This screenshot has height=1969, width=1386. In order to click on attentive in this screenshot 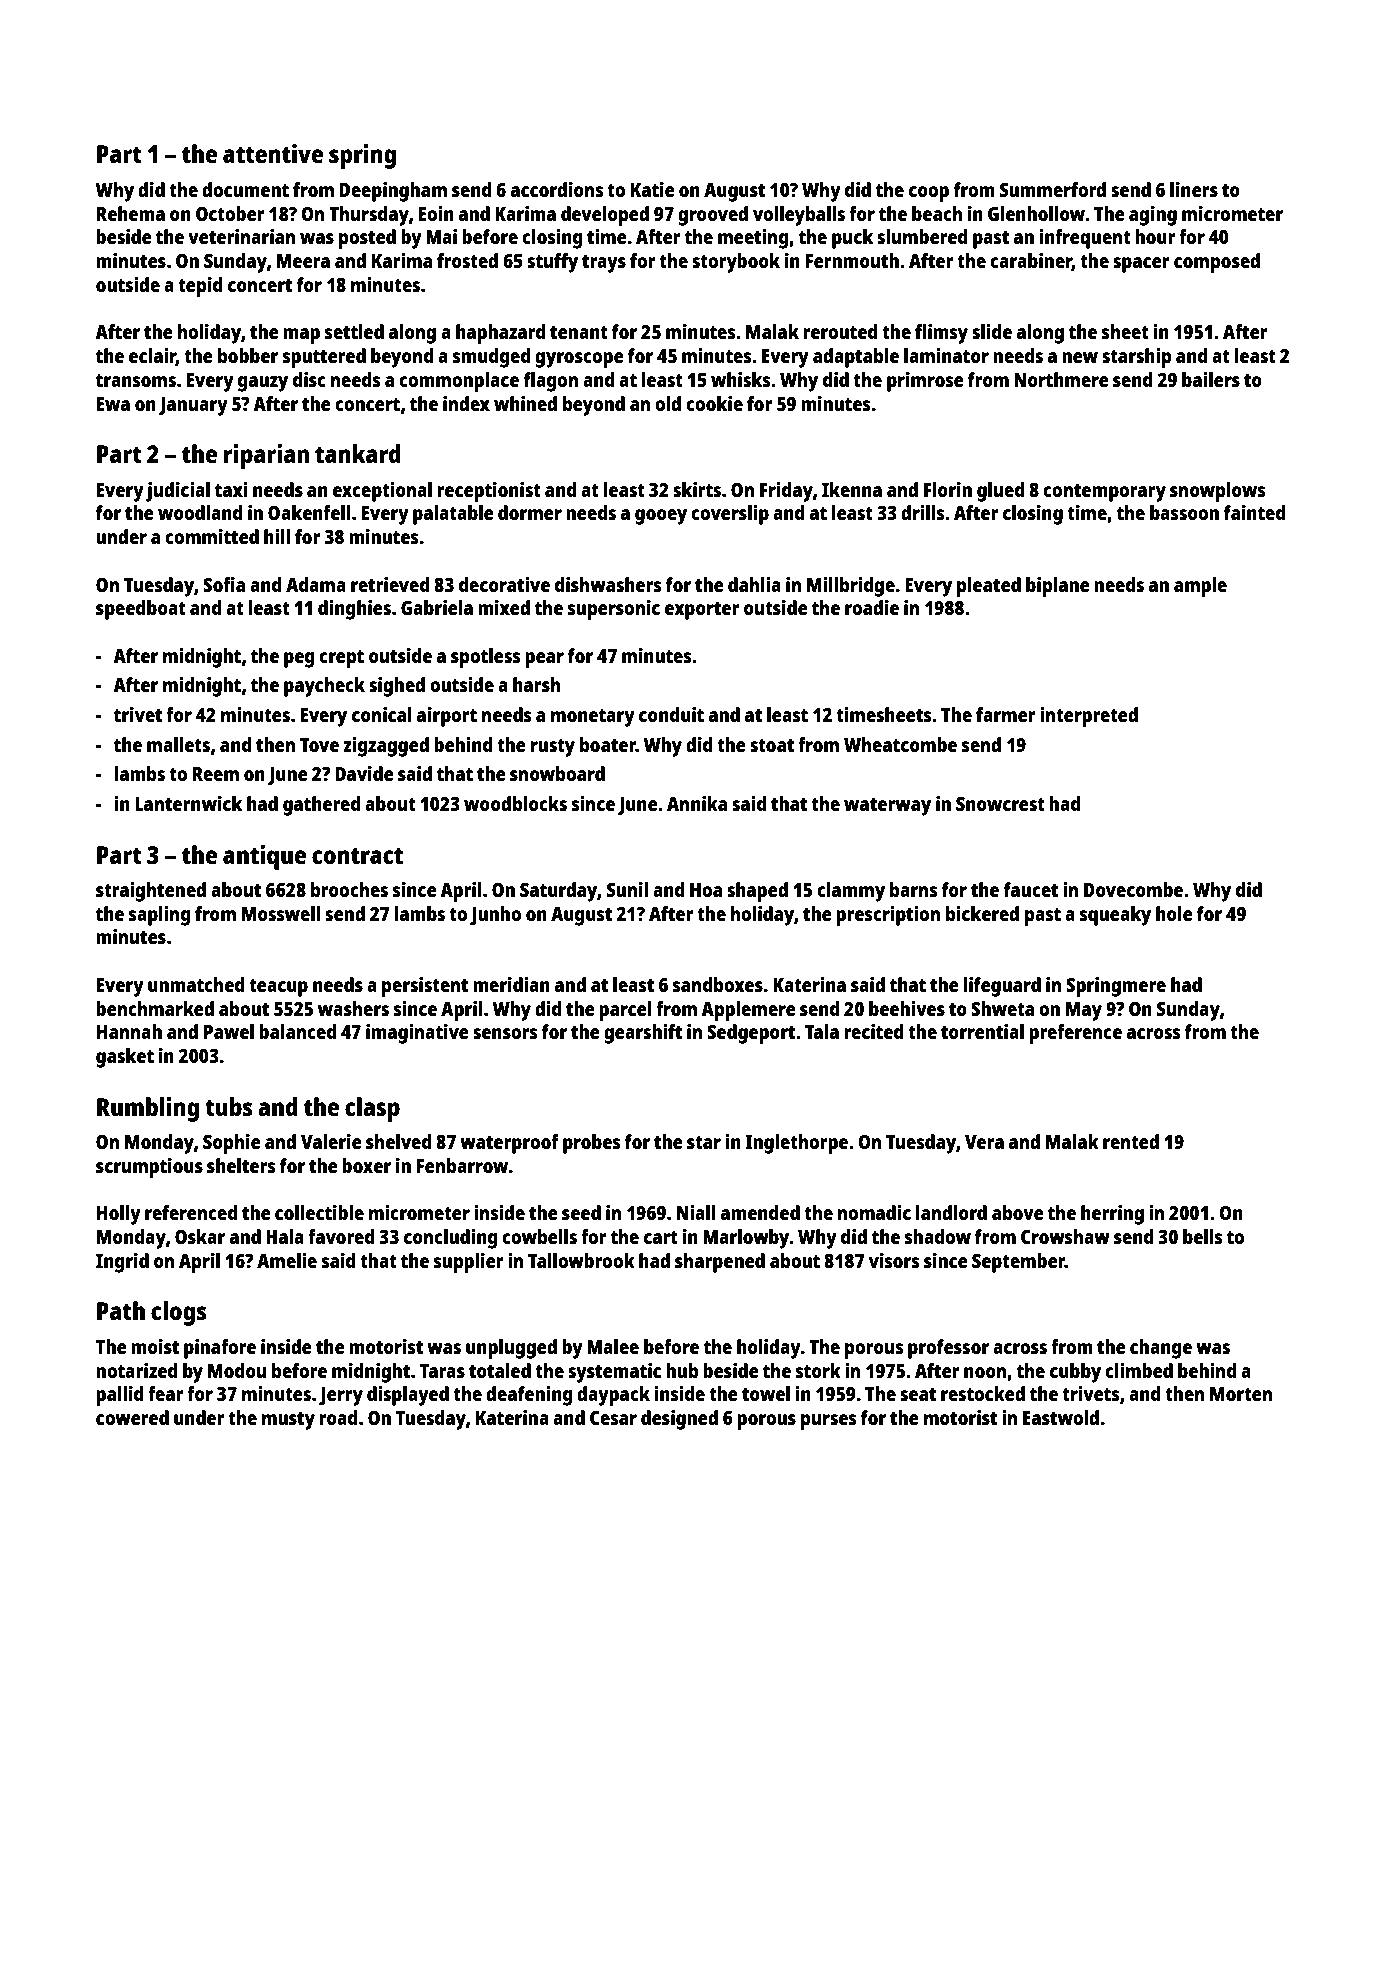, I will do `click(273, 153)`.
